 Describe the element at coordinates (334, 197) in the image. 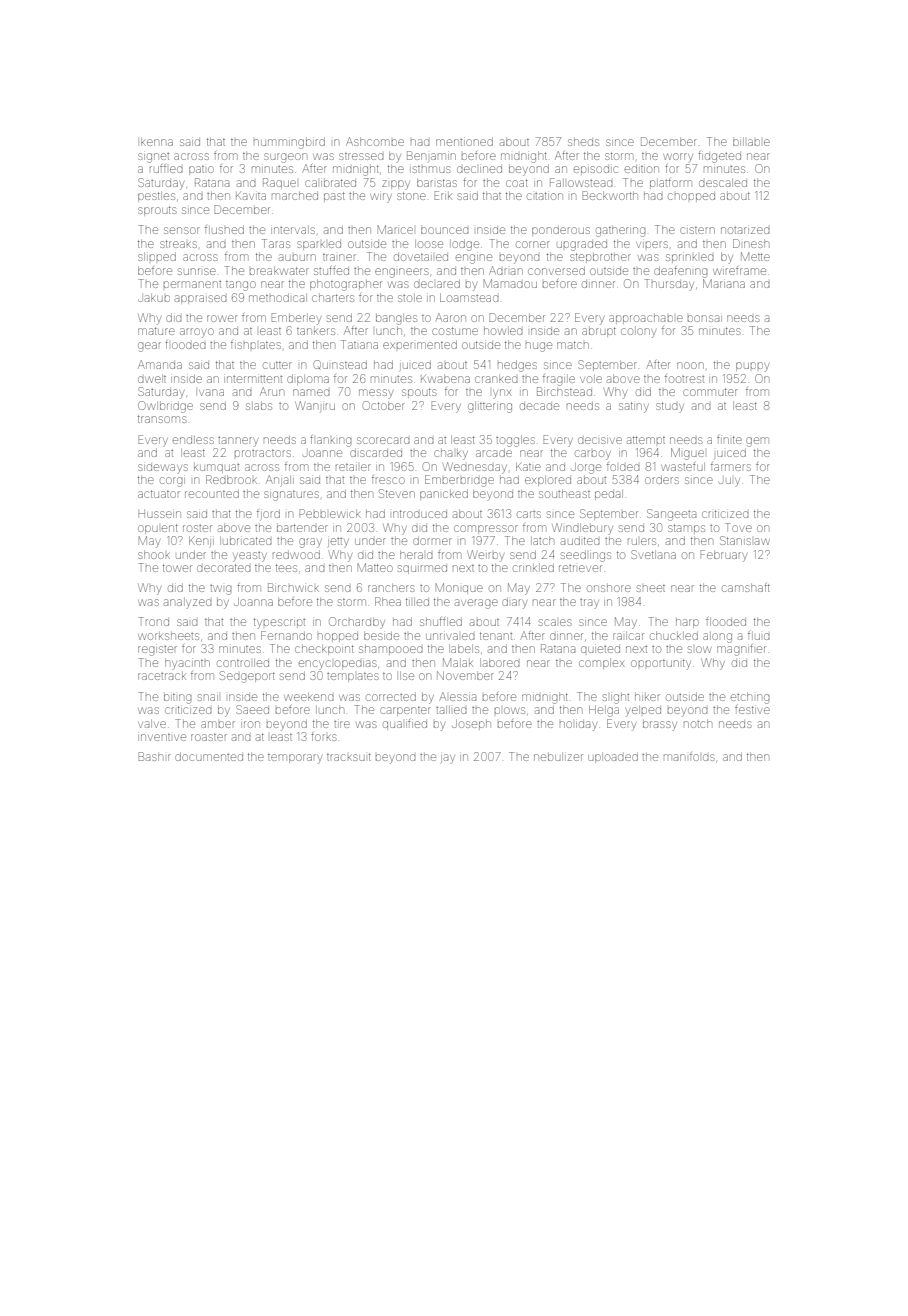

I see `past` at that location.
